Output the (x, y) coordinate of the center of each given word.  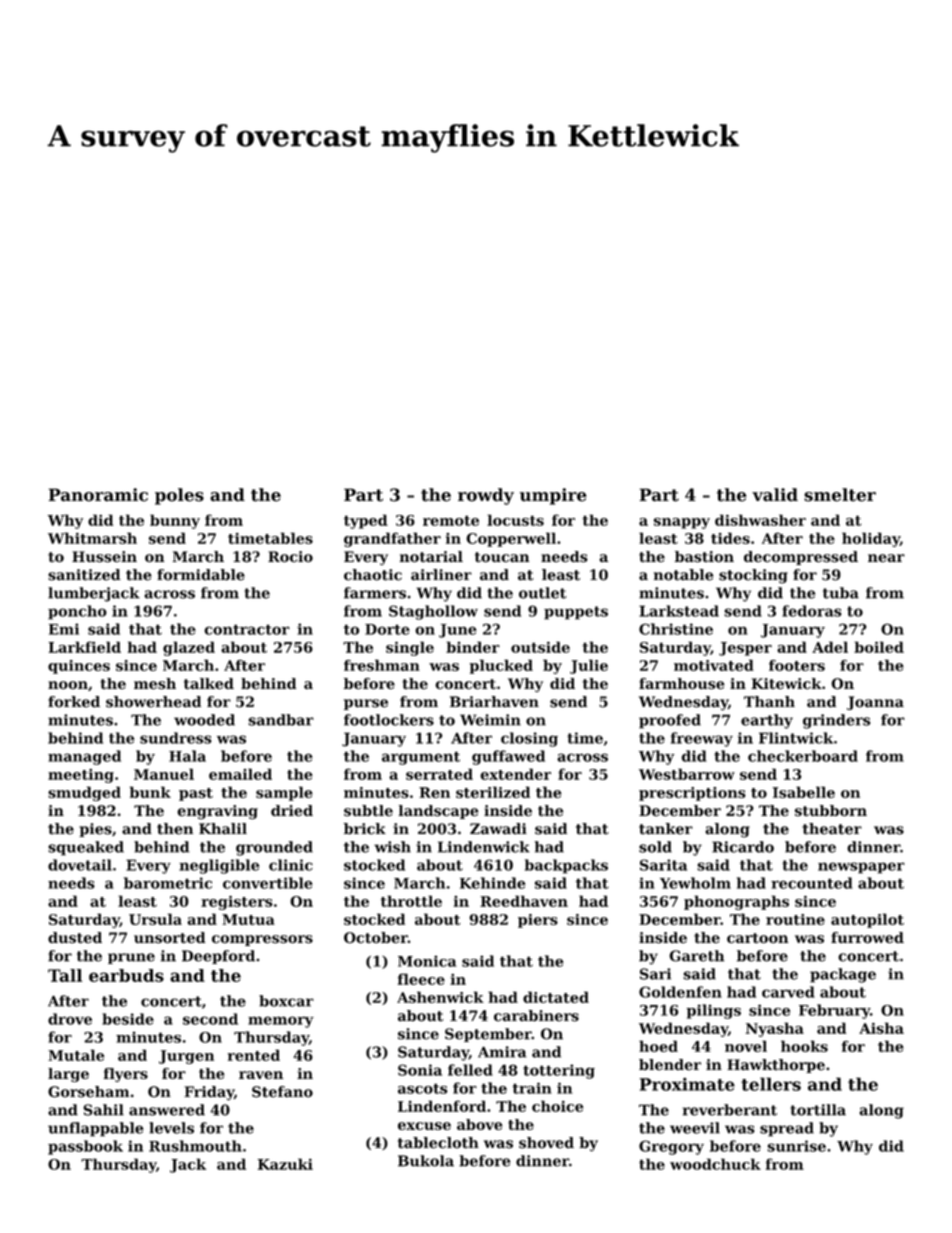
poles (179, 496)
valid (775, 495)
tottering (559, 1071)
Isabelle (804, 792)
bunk (150, 792)
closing (529, 739)
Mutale (76, 1055)
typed (366, 521)
